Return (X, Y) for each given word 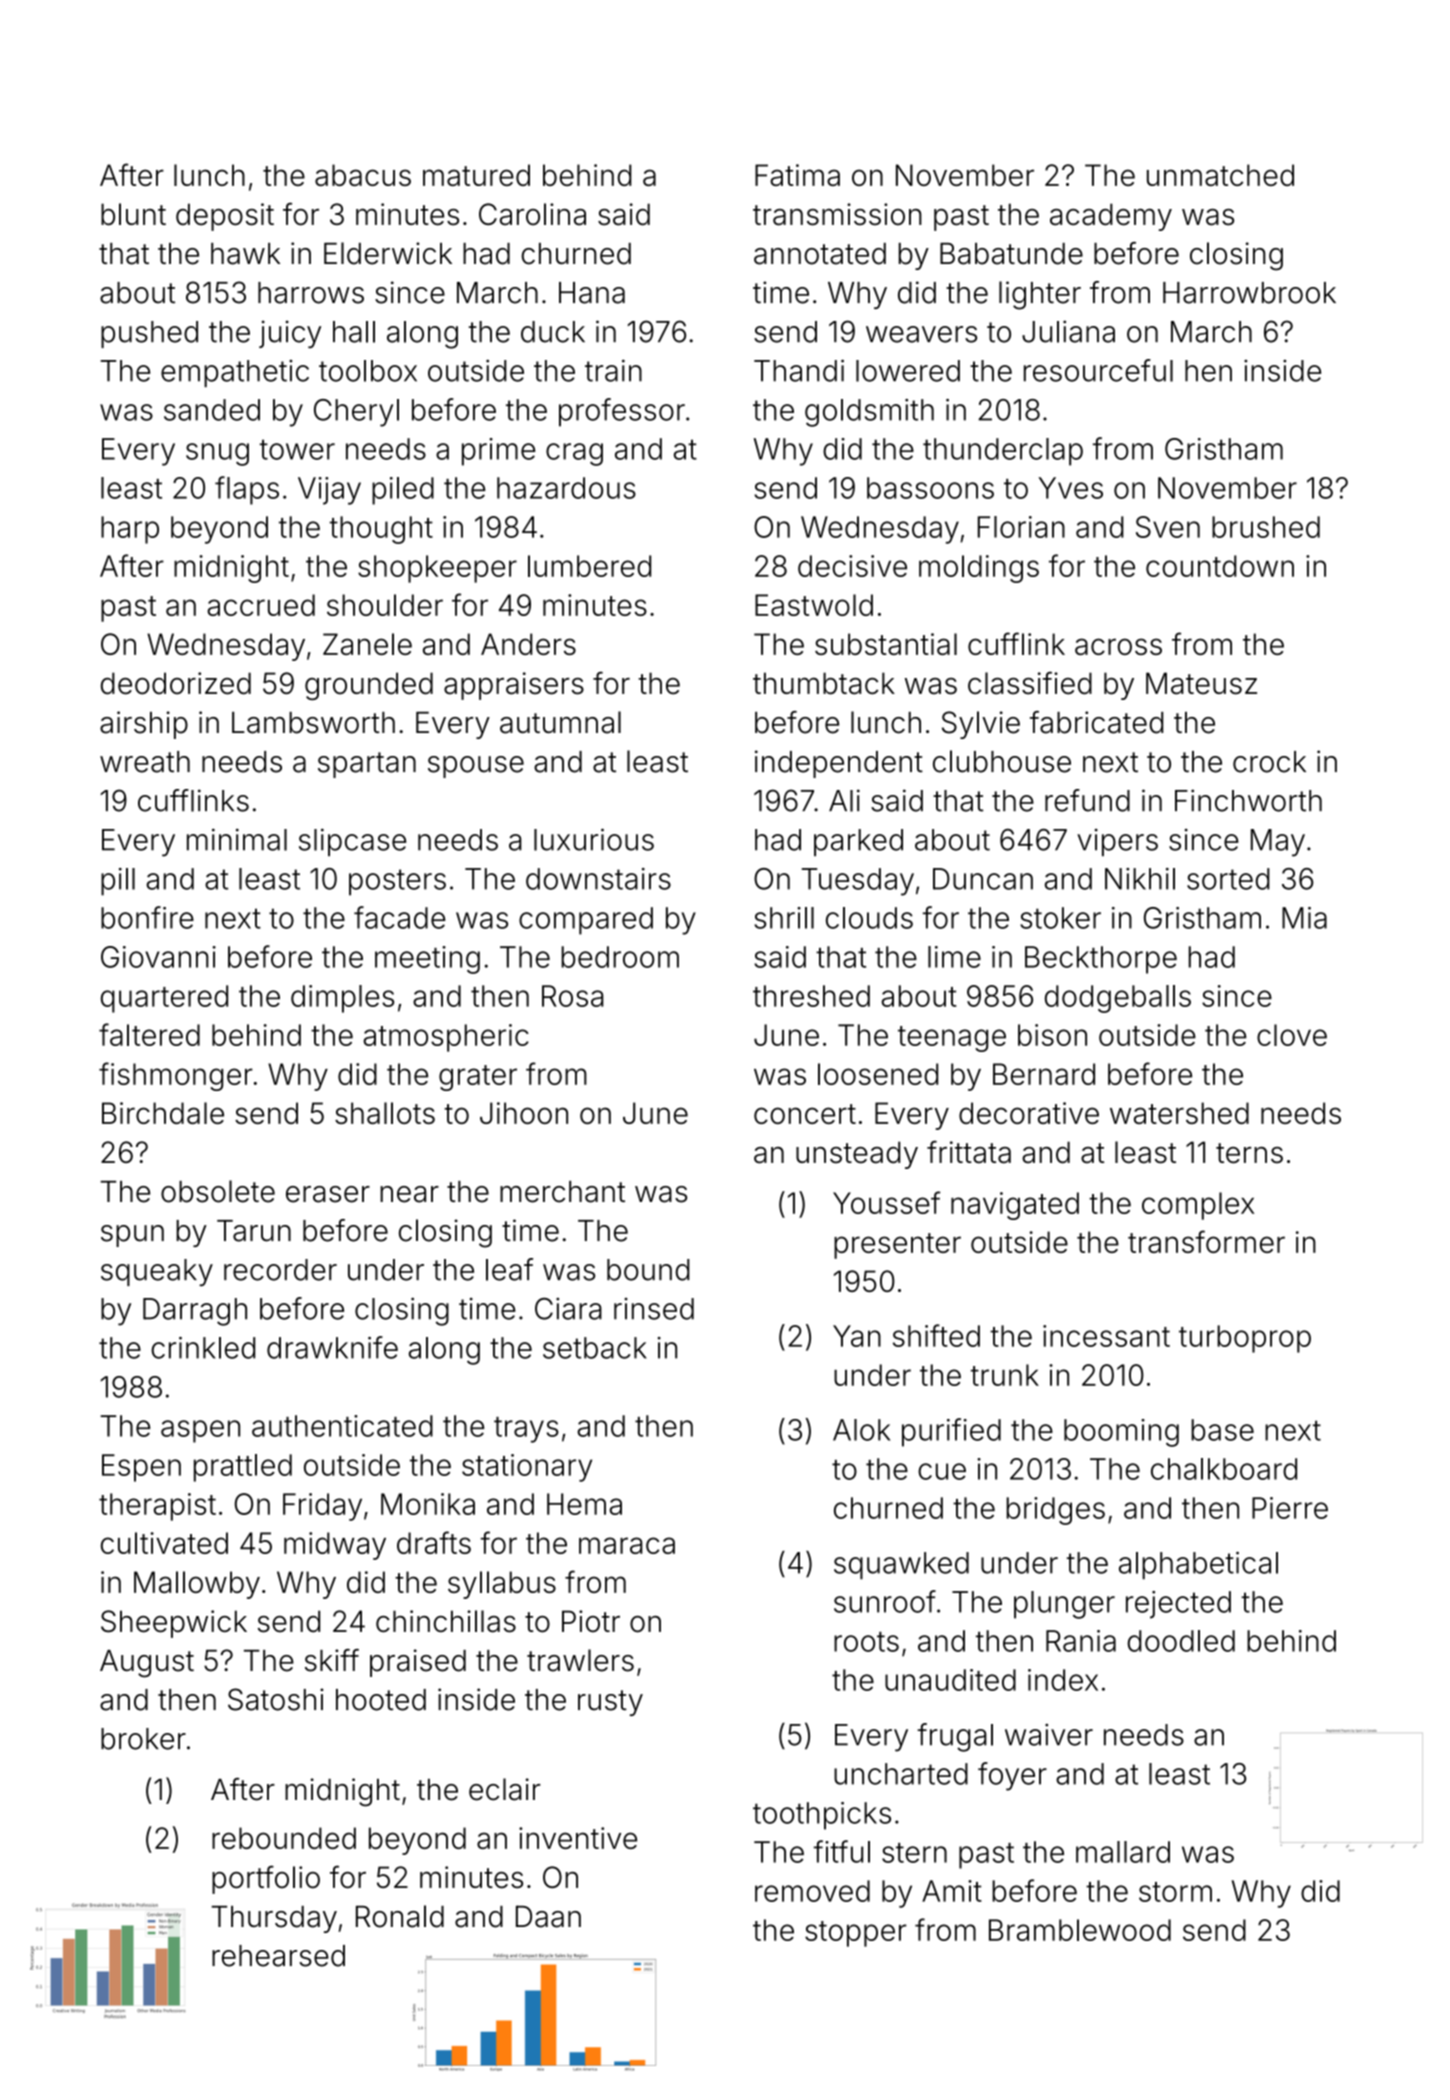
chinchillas (446, 1621)
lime (954, 957)
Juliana (1068, 331)
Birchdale (163, 1113)
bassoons (930, 488)
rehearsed (278, 1956)
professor (622, 412)
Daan (548, 1916)
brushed (1266, 527)
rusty (610, 1703)
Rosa (572, 996)
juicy (290, 334)
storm (1175, 1892)
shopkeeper (437, 569)
